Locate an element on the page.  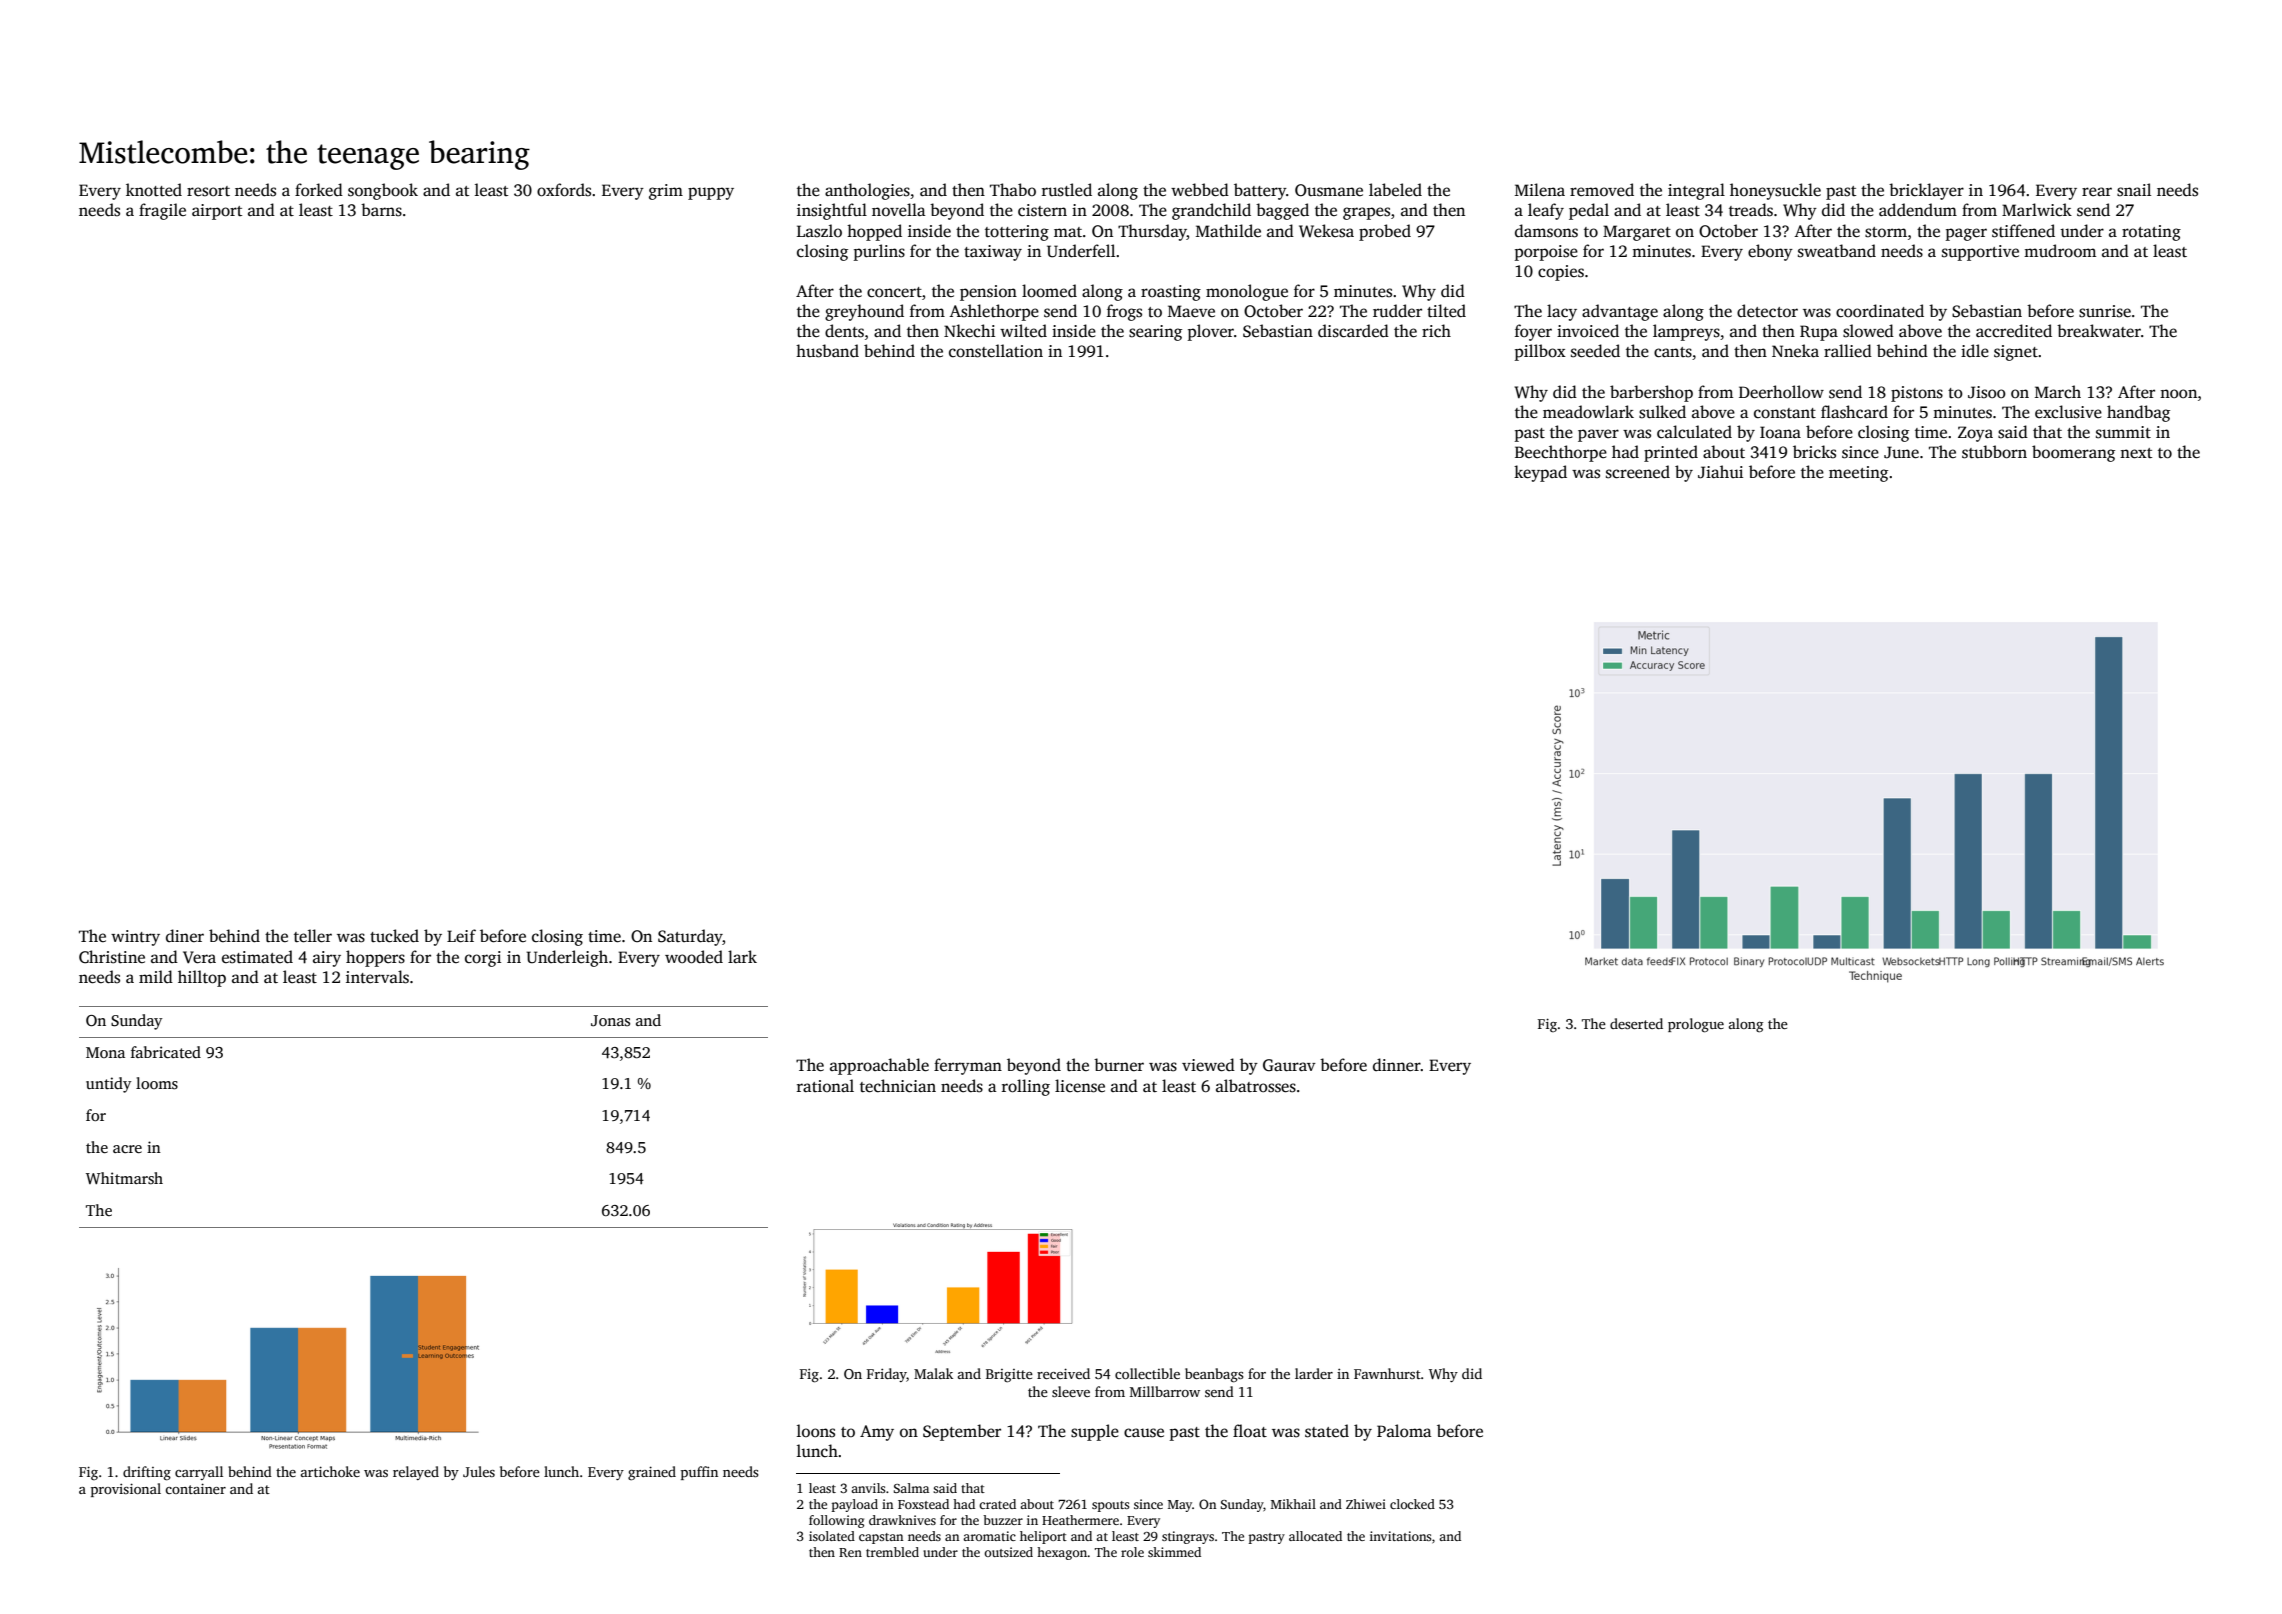
meeting is located at coordinates (1858, 474).
